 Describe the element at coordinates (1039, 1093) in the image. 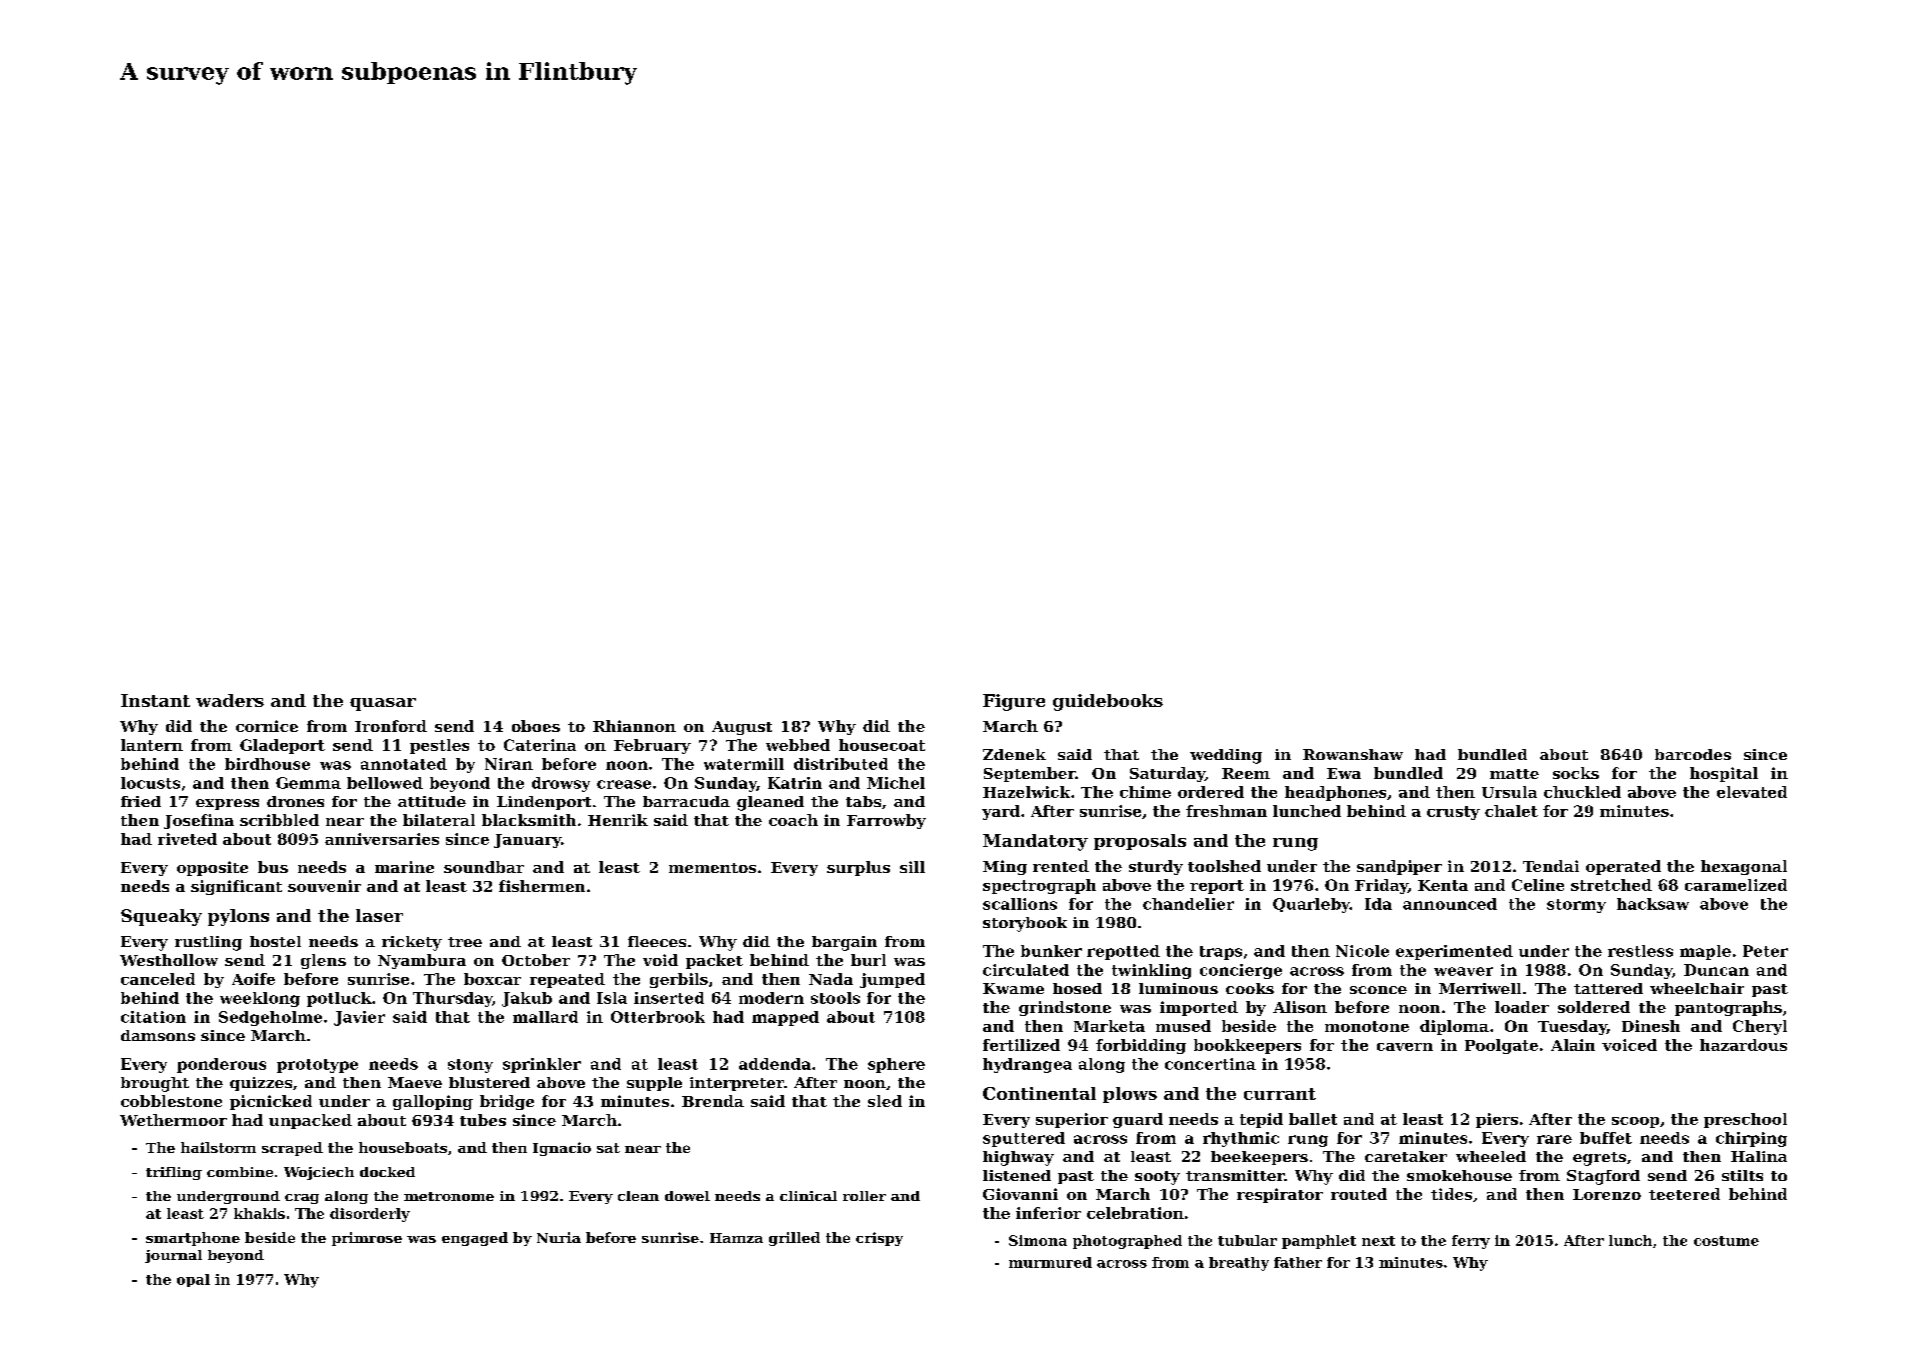

I see `Continental` at that location.
